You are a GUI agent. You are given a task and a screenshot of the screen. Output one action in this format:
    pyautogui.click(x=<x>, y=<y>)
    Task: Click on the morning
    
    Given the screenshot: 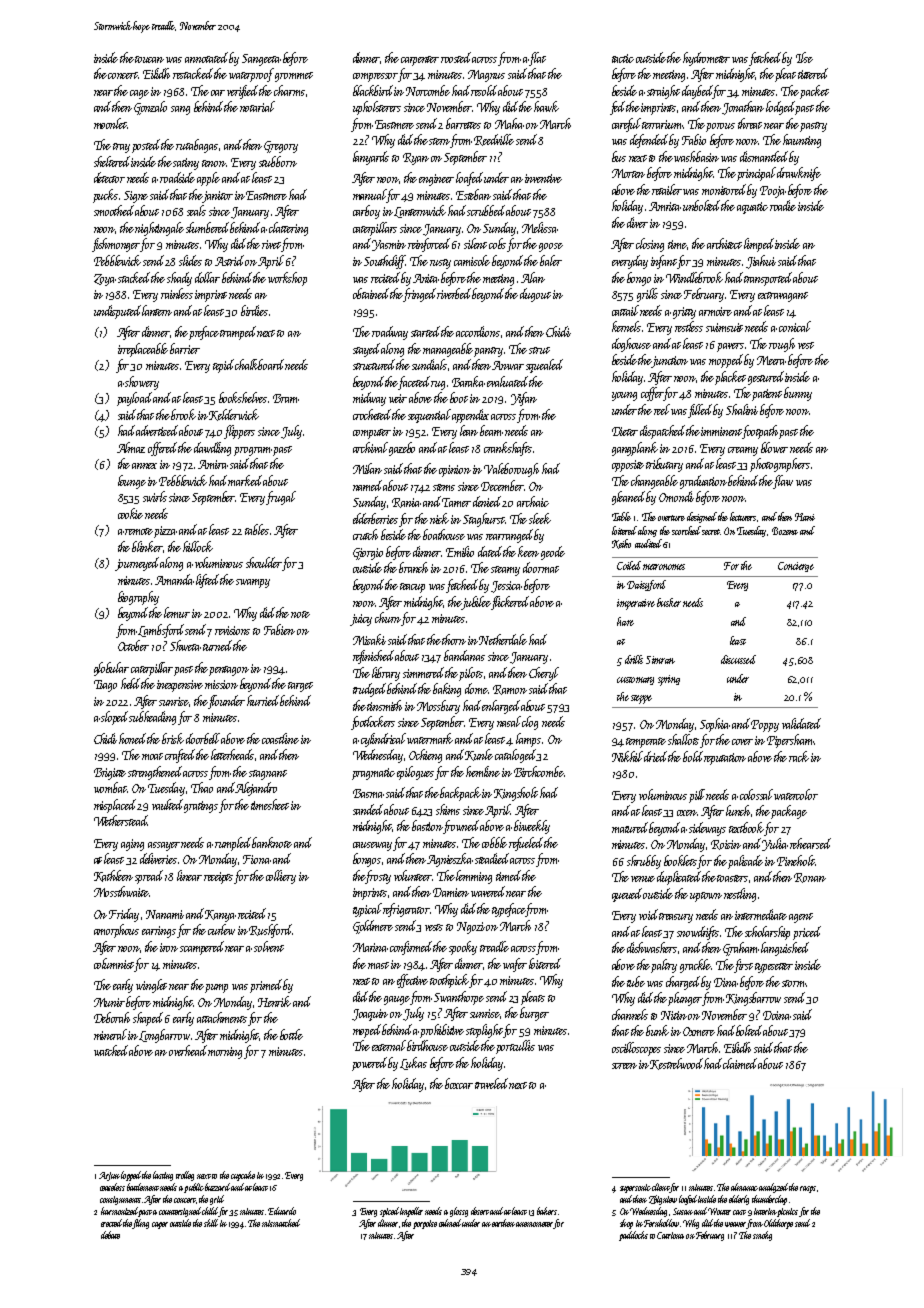 What is the action you would take?
    pyautogui.click(x=225, y=1053)
